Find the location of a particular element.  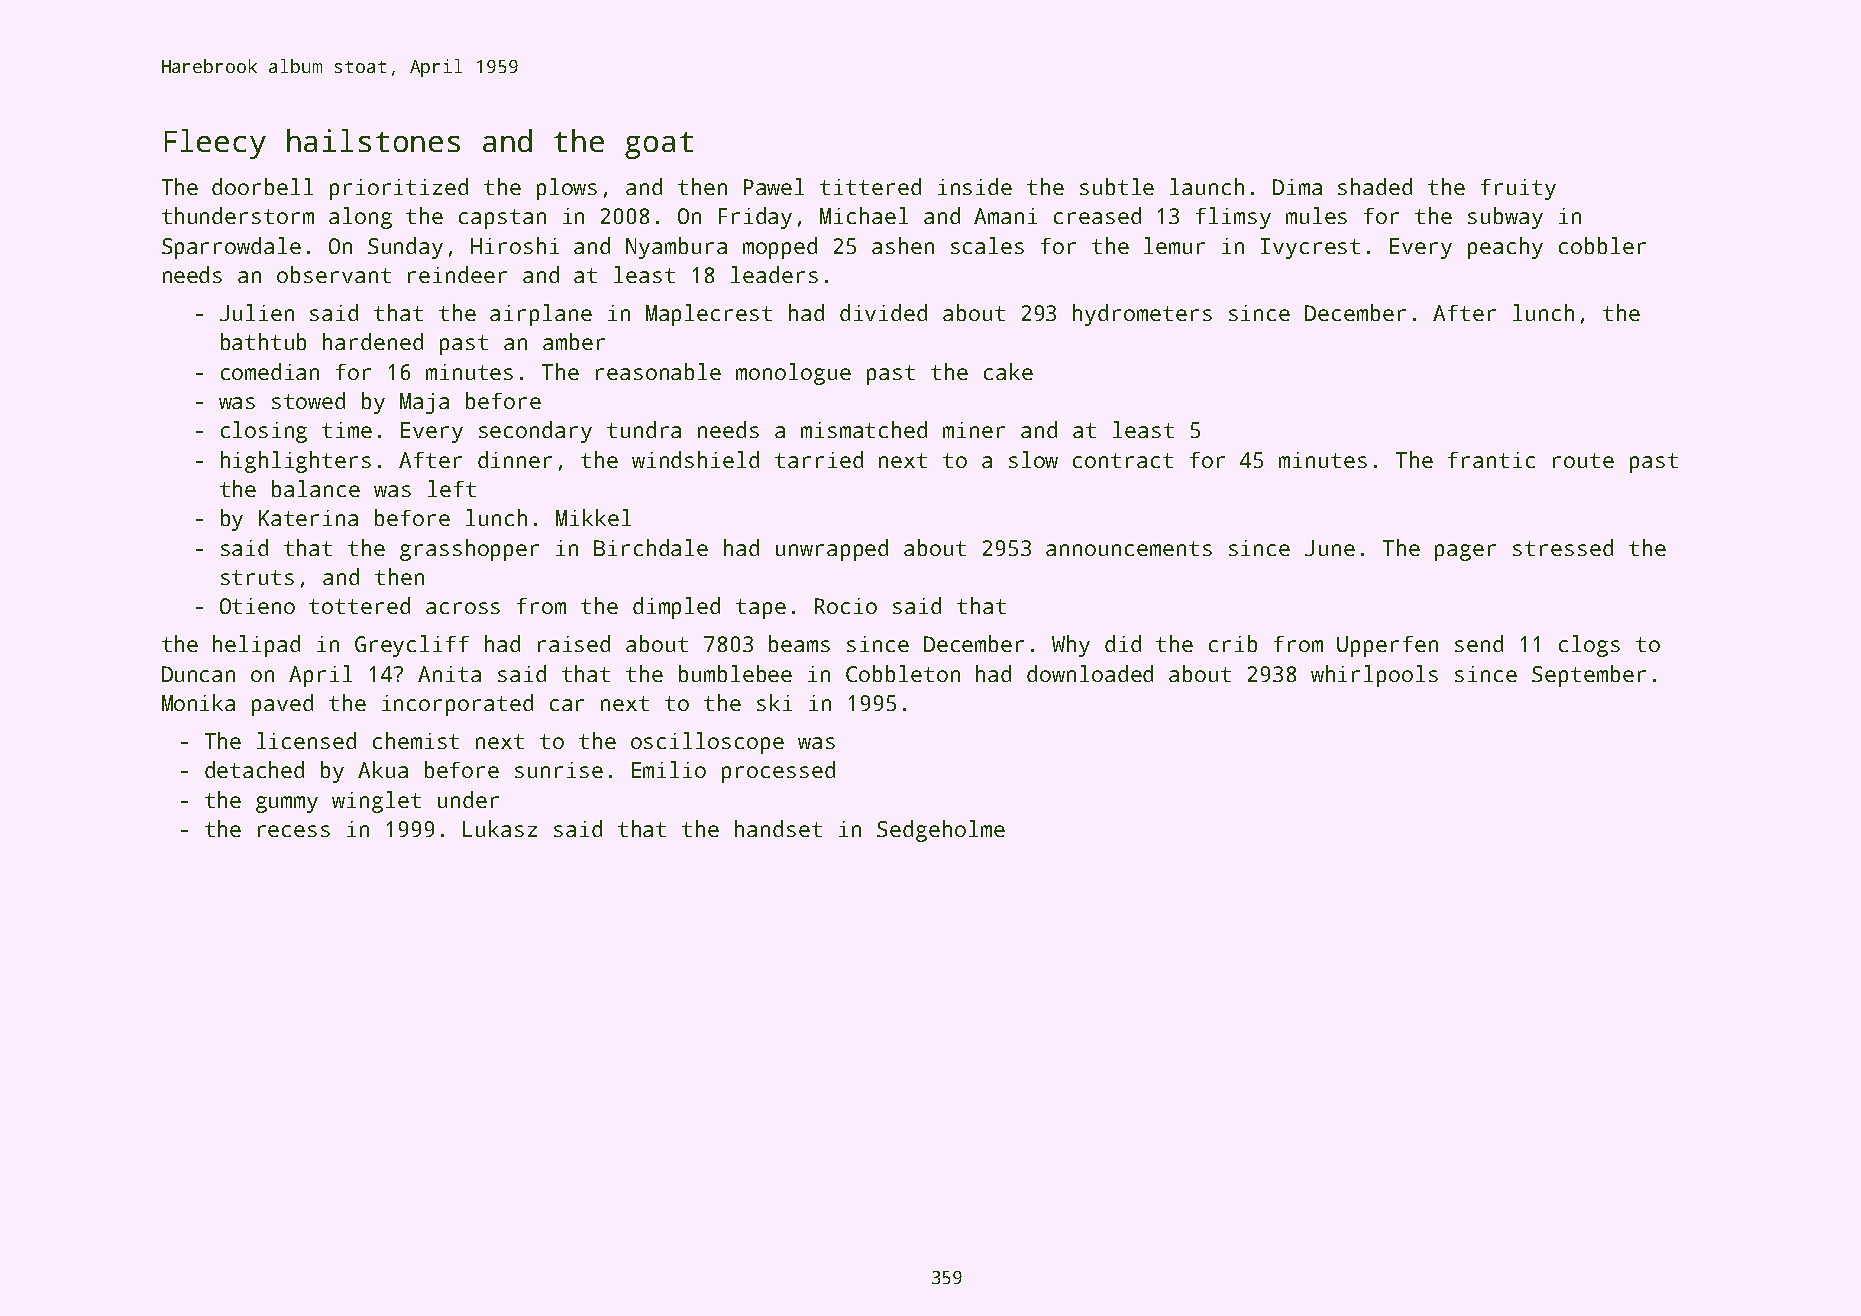

September is located at coordinates (1589, 676).
